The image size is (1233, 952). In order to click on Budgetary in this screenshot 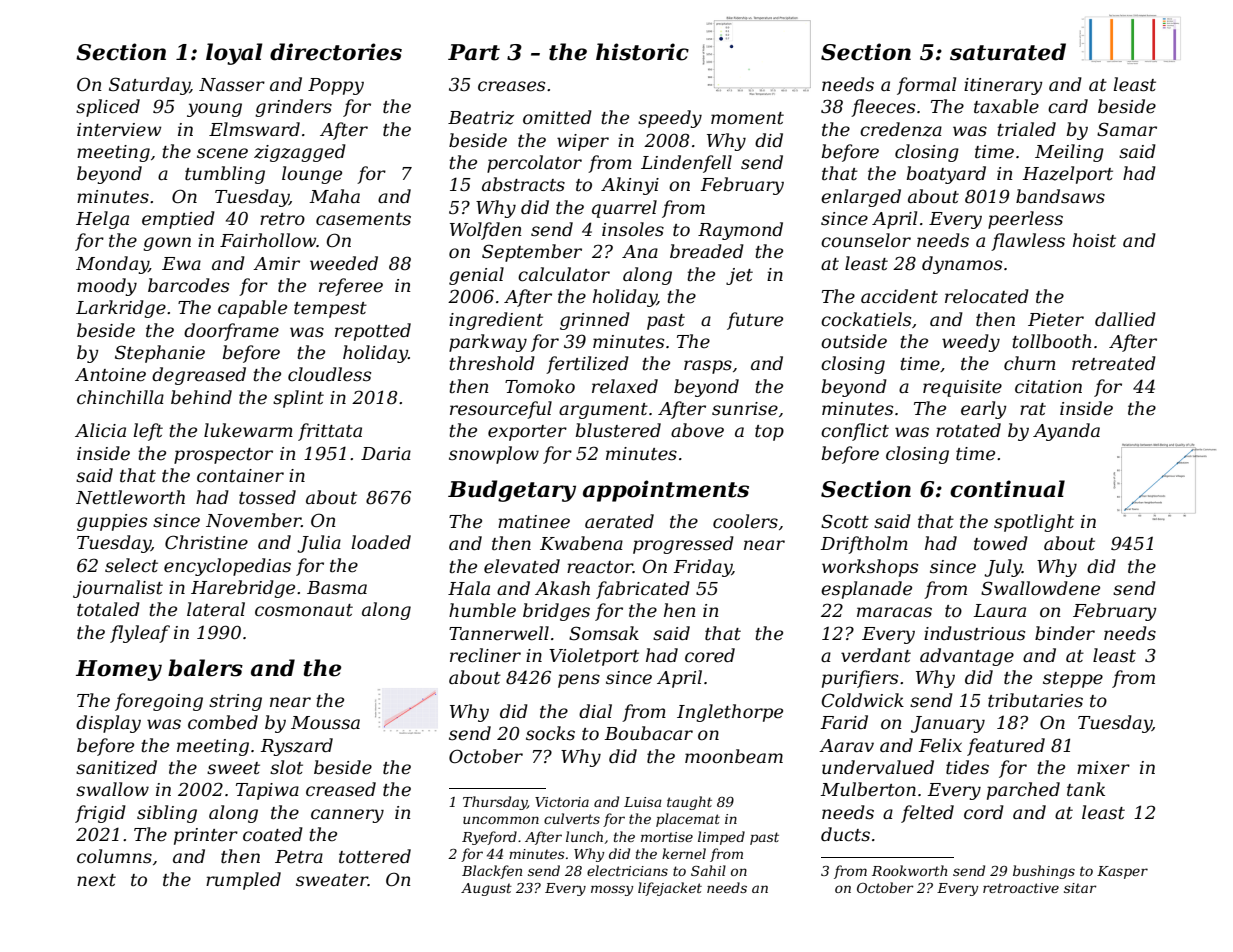, I will do `click(512, 491)`.
